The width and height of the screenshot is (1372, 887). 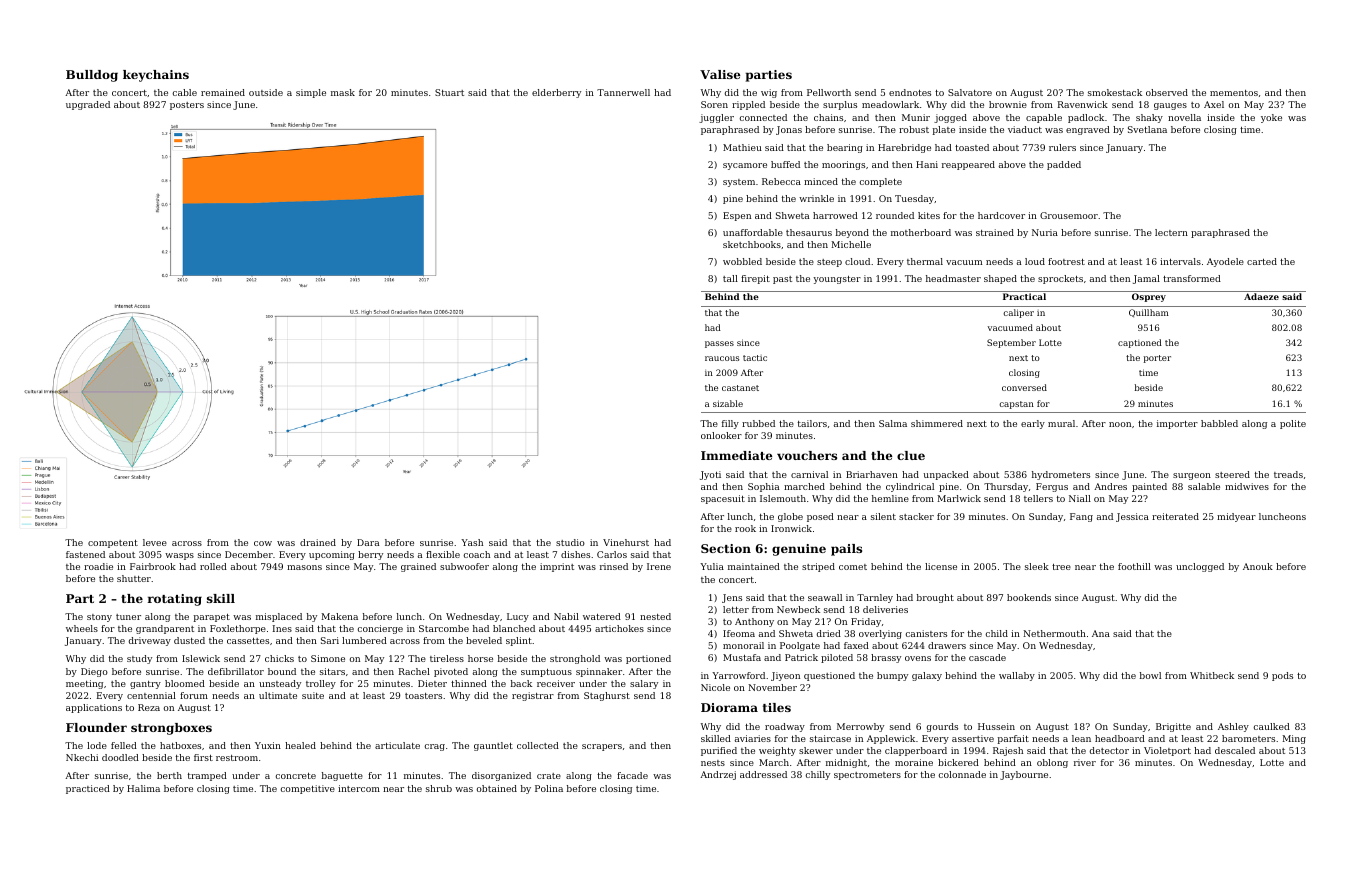 What do you see at coordinates (716, 118) in the screenshot?
I see `juggler` at bounding box center [716, 118].
